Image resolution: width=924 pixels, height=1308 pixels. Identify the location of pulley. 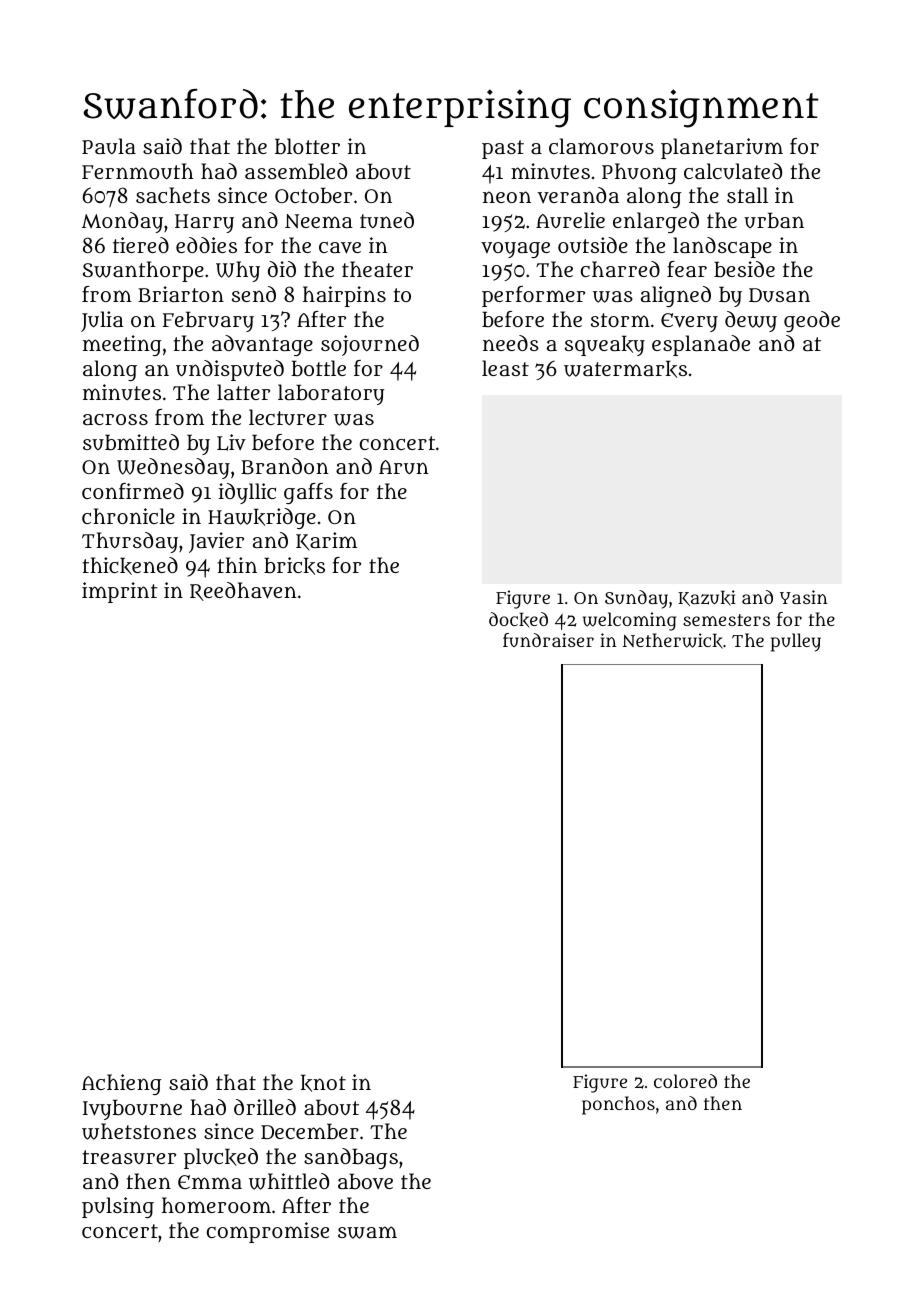
(796, 642).
